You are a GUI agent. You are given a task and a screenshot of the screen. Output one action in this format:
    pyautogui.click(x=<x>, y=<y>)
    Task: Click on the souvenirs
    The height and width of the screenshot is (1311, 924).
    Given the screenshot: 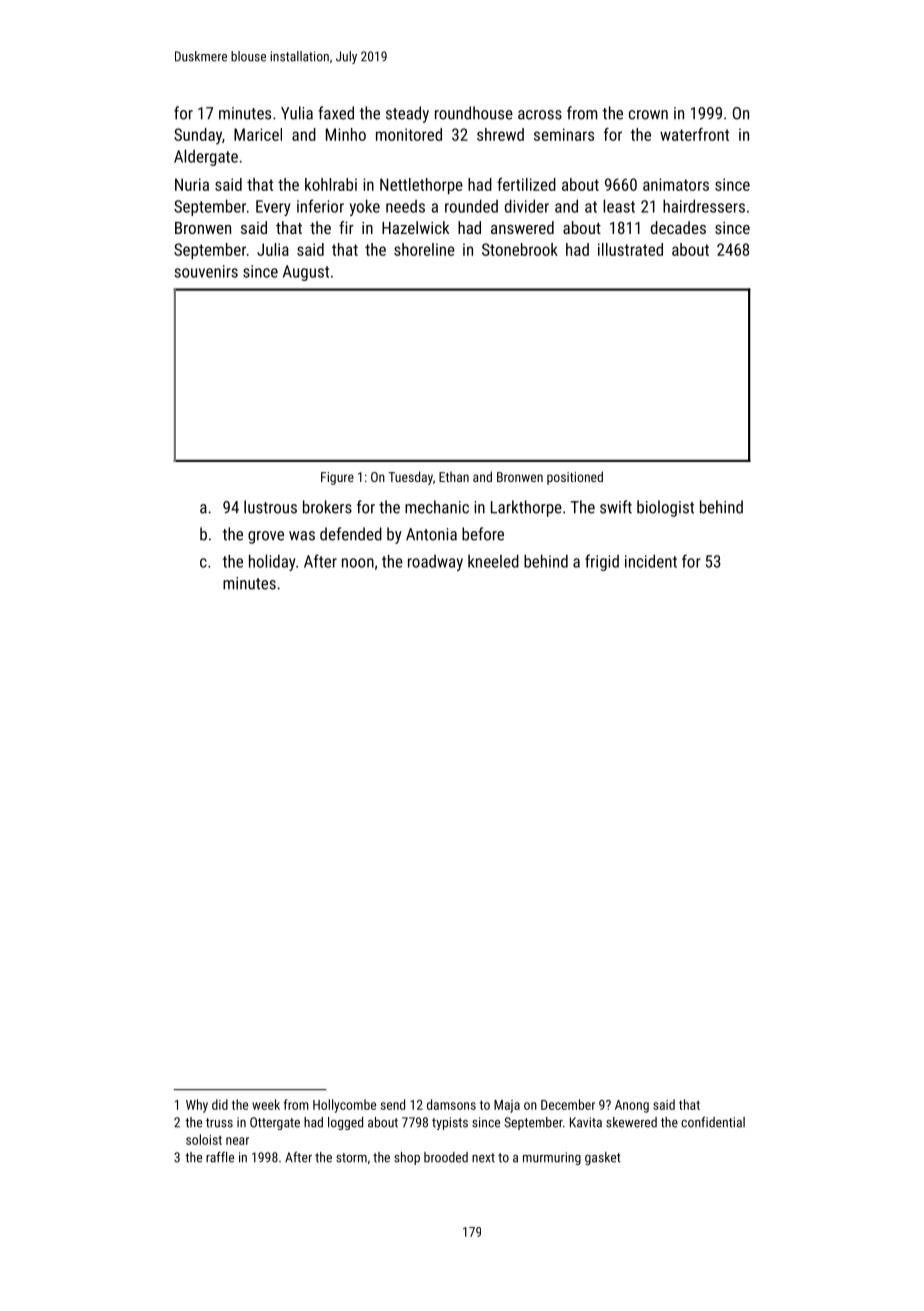 What is the action you would take?
    pyautogui.click(x=206, y=271)
